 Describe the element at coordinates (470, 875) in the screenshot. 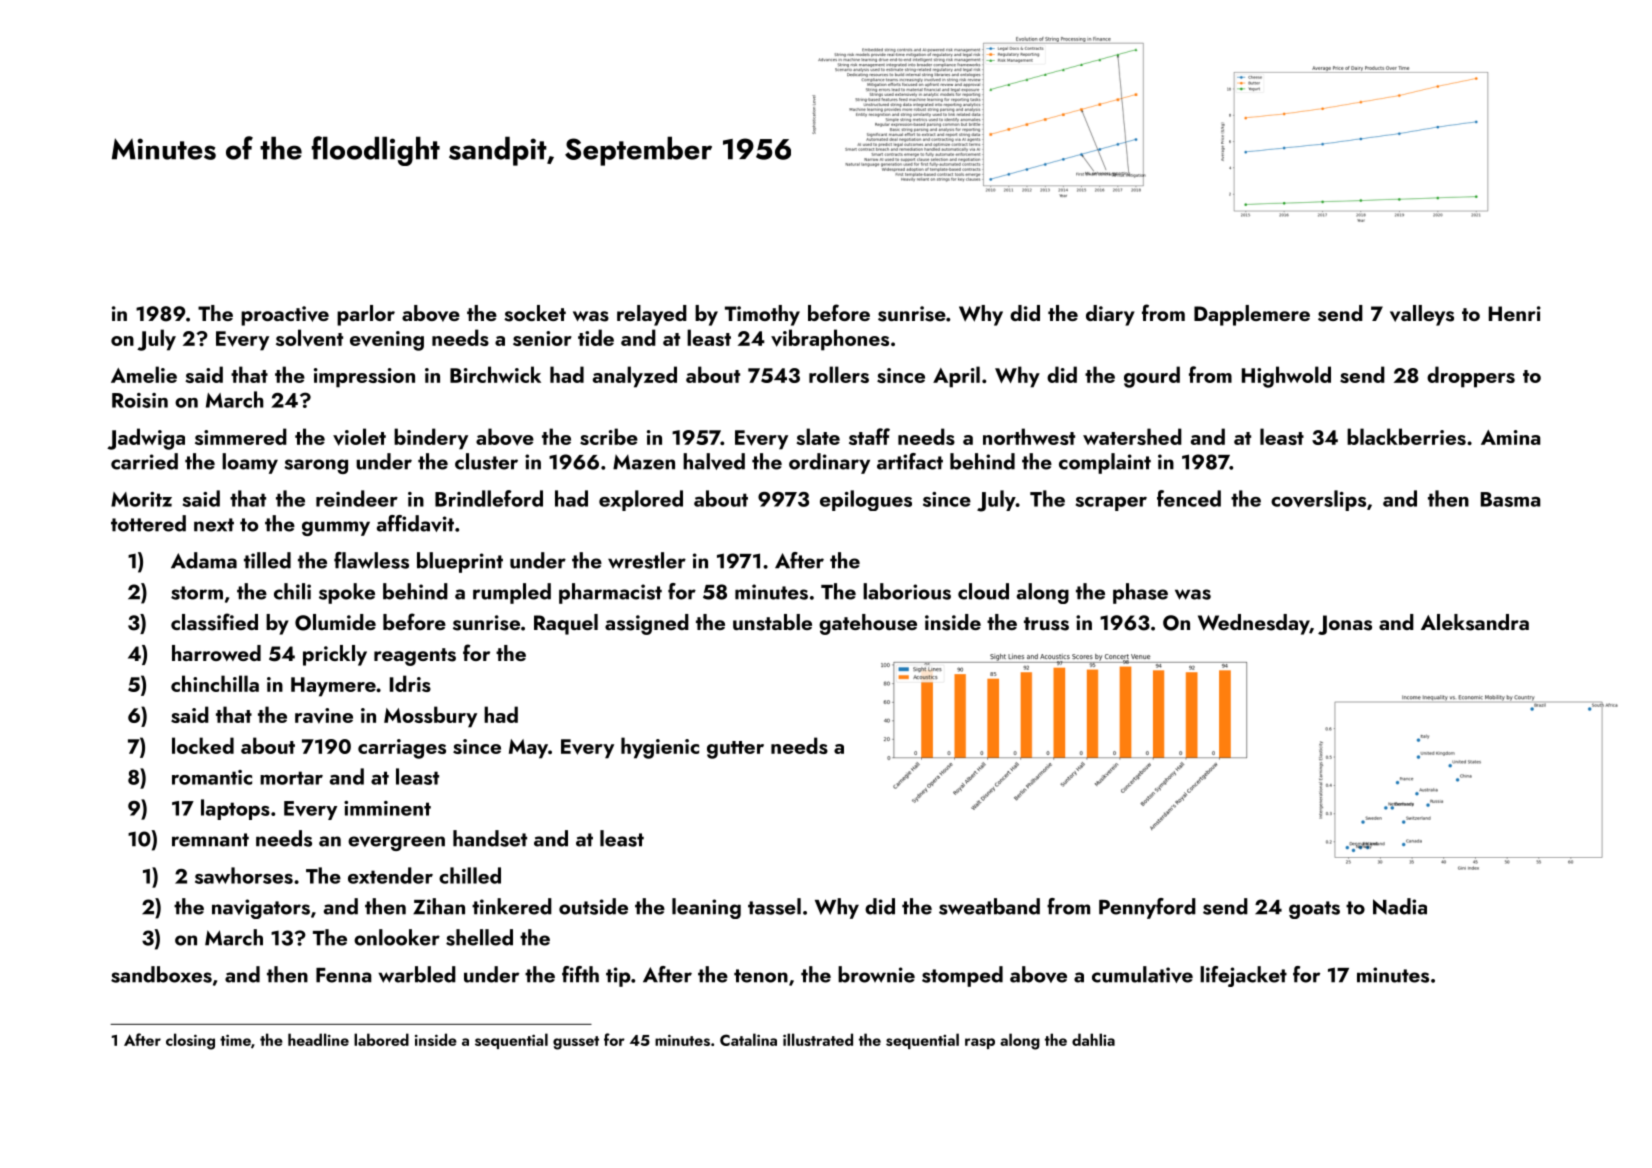

I see `chilled` at that location.
